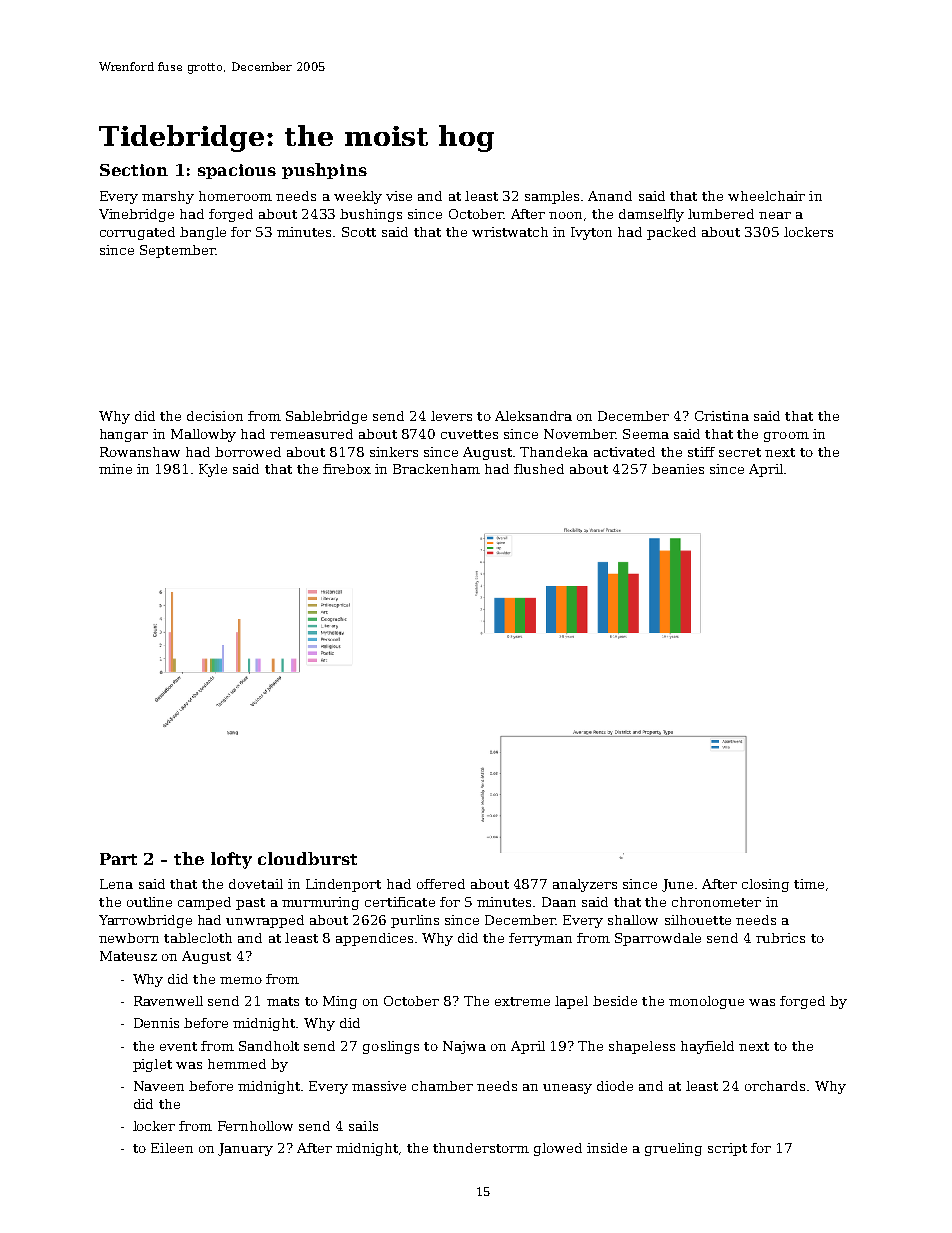 The width and height of the screenshot is (952, 1233). What do you see at coordinates (441, 884) in the screenshot?
I see `offered` at bounding box center [441, 884].
